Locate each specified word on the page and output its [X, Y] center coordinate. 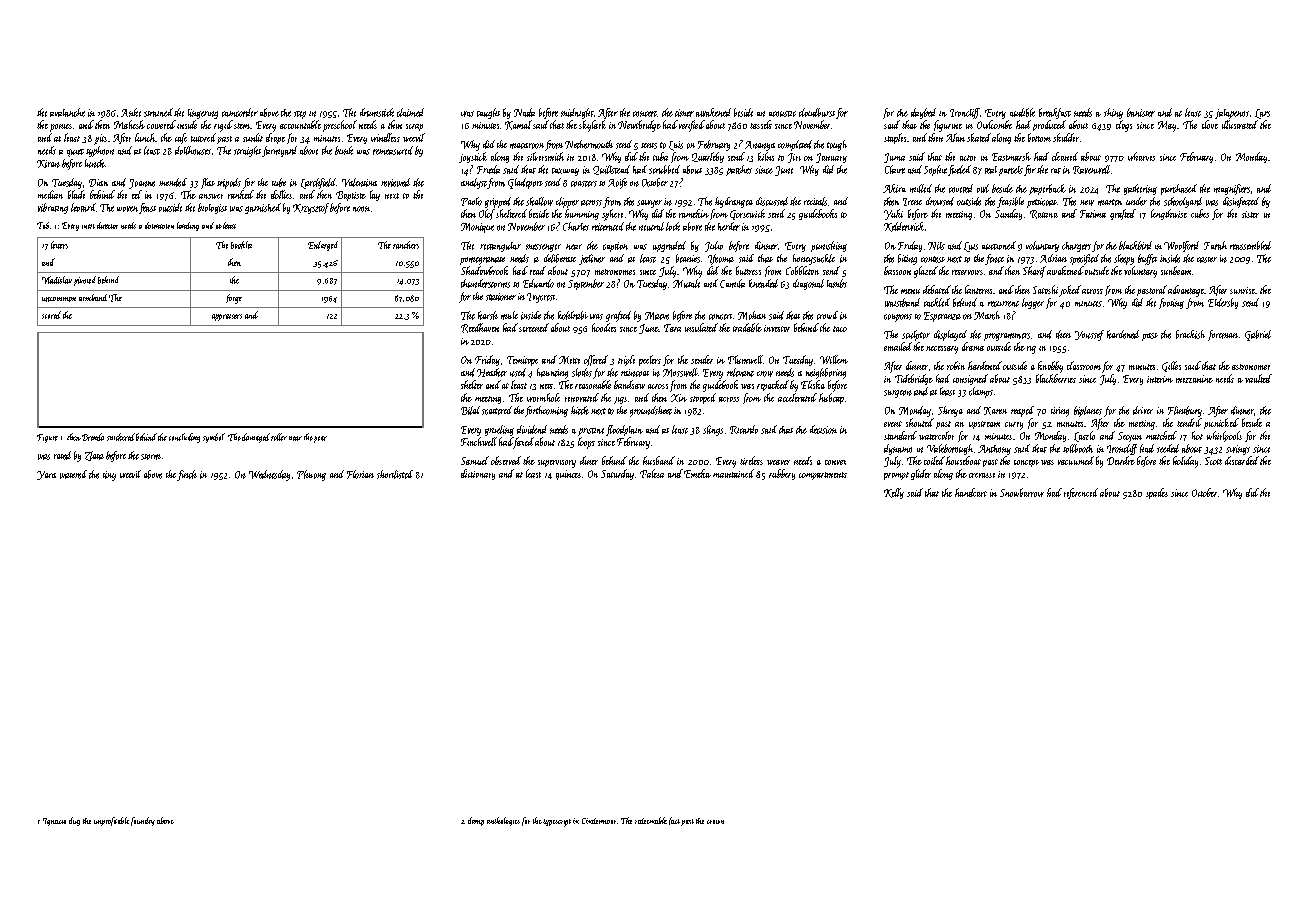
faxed [523, 443]
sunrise [1242, 290]
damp [476, 821]
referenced [1081, 493]
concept [1026, 463]
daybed [923, 113]
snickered [121, 437]
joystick [473, 157]
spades [1157, 493]
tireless [751, 460]
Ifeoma [721, 259]
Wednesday [269, 475]
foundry [143, 821]
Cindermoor [599, 821]
